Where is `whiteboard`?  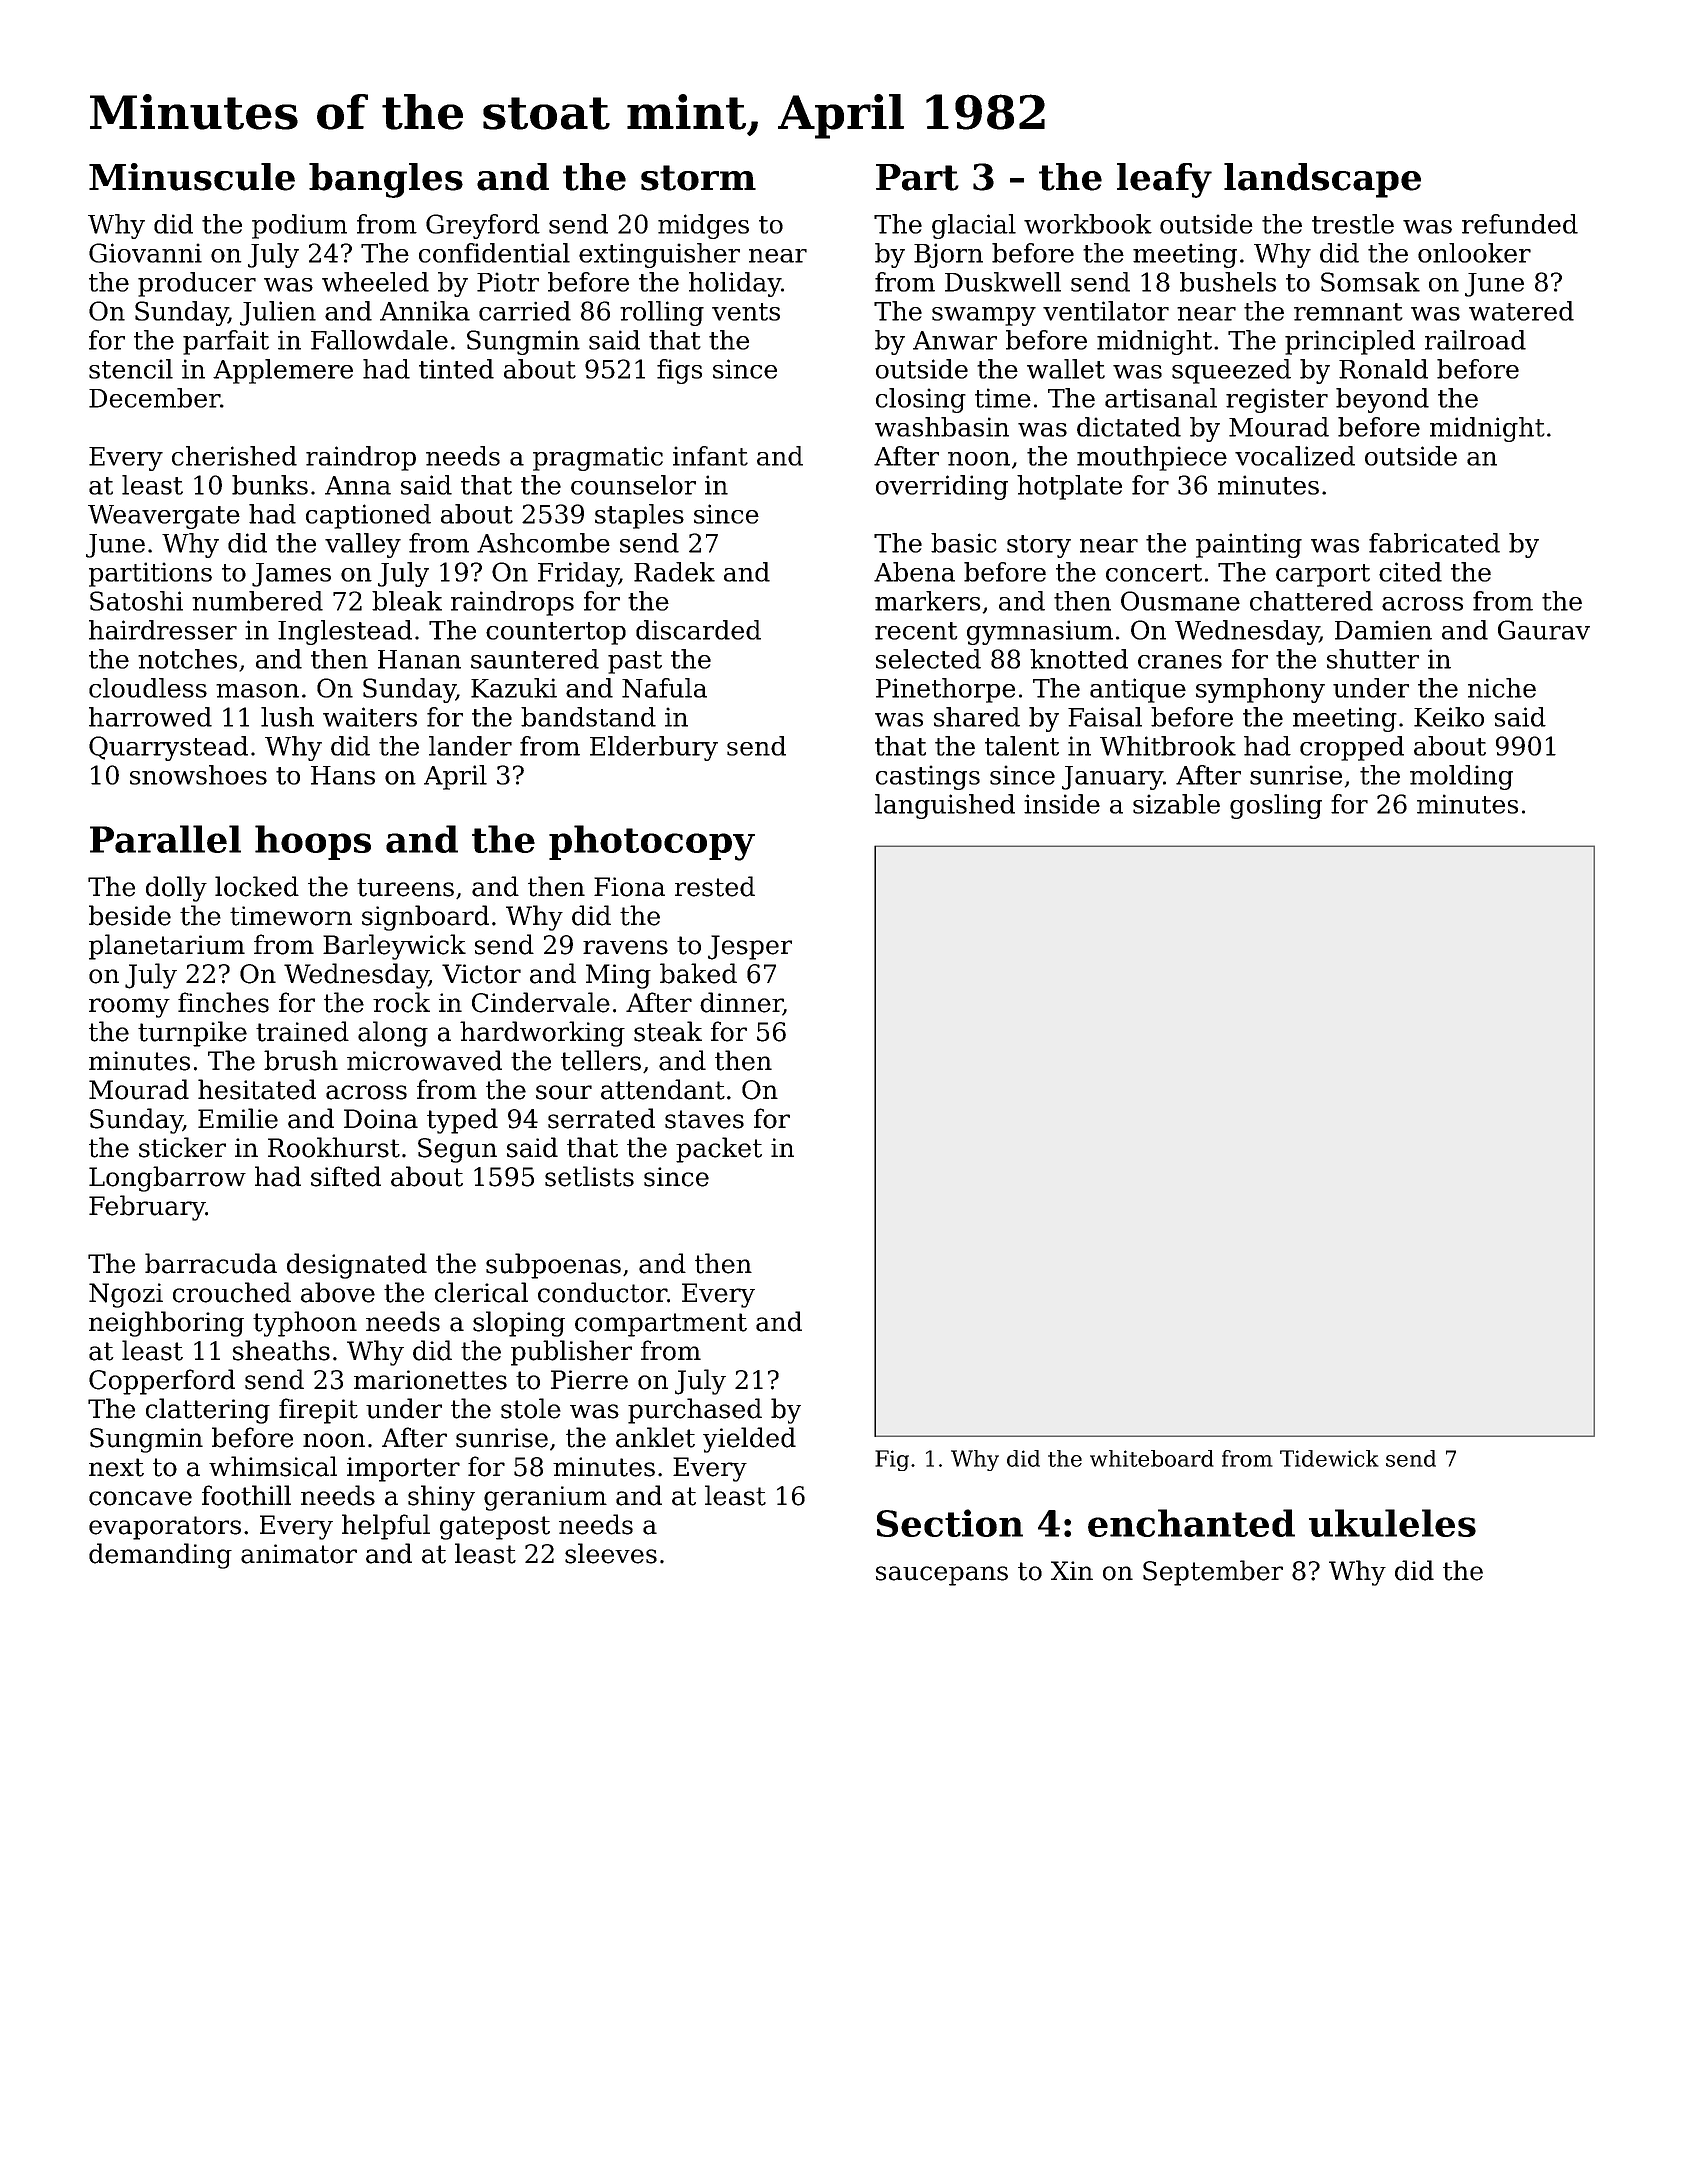 whiteboard is located at coordinates (1152, 1458).
